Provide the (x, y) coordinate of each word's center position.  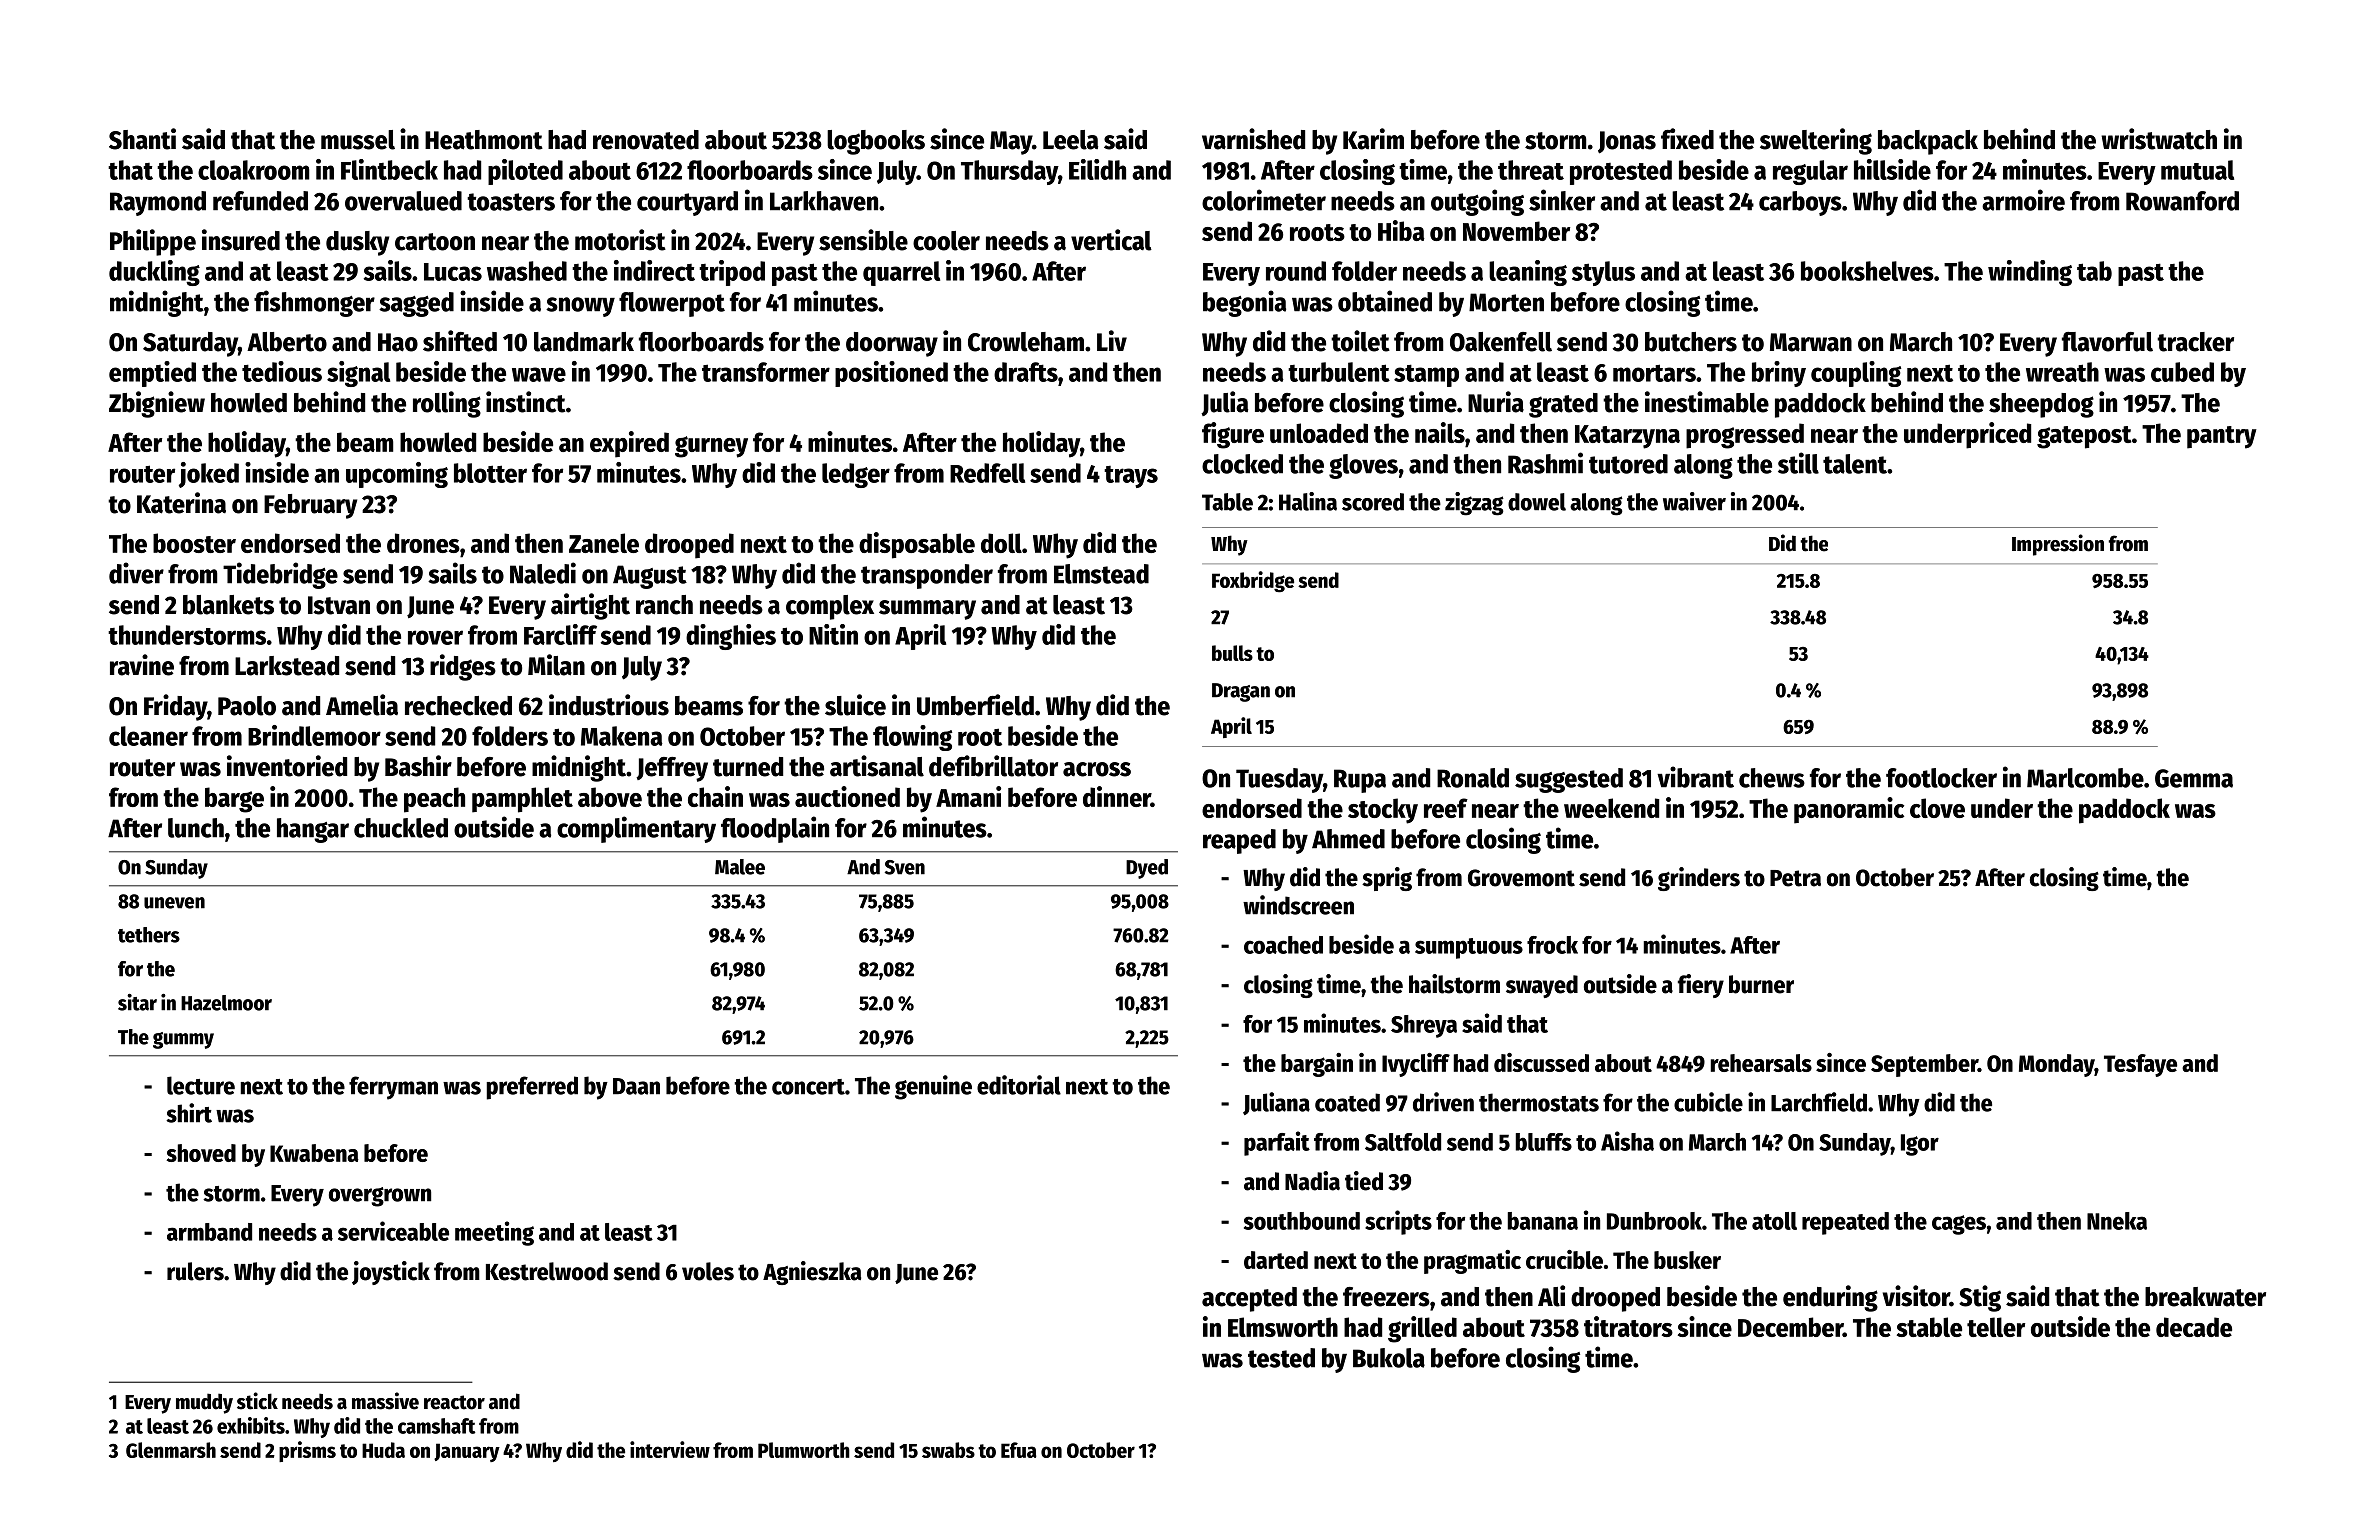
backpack (1928, 142)
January (467, 1452)
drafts (1026, 372)
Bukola (1389, 1358)
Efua (1019, 1450)
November (1516, 231)
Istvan (339, 605)
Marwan (1811, 342)
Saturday (190, 344)
